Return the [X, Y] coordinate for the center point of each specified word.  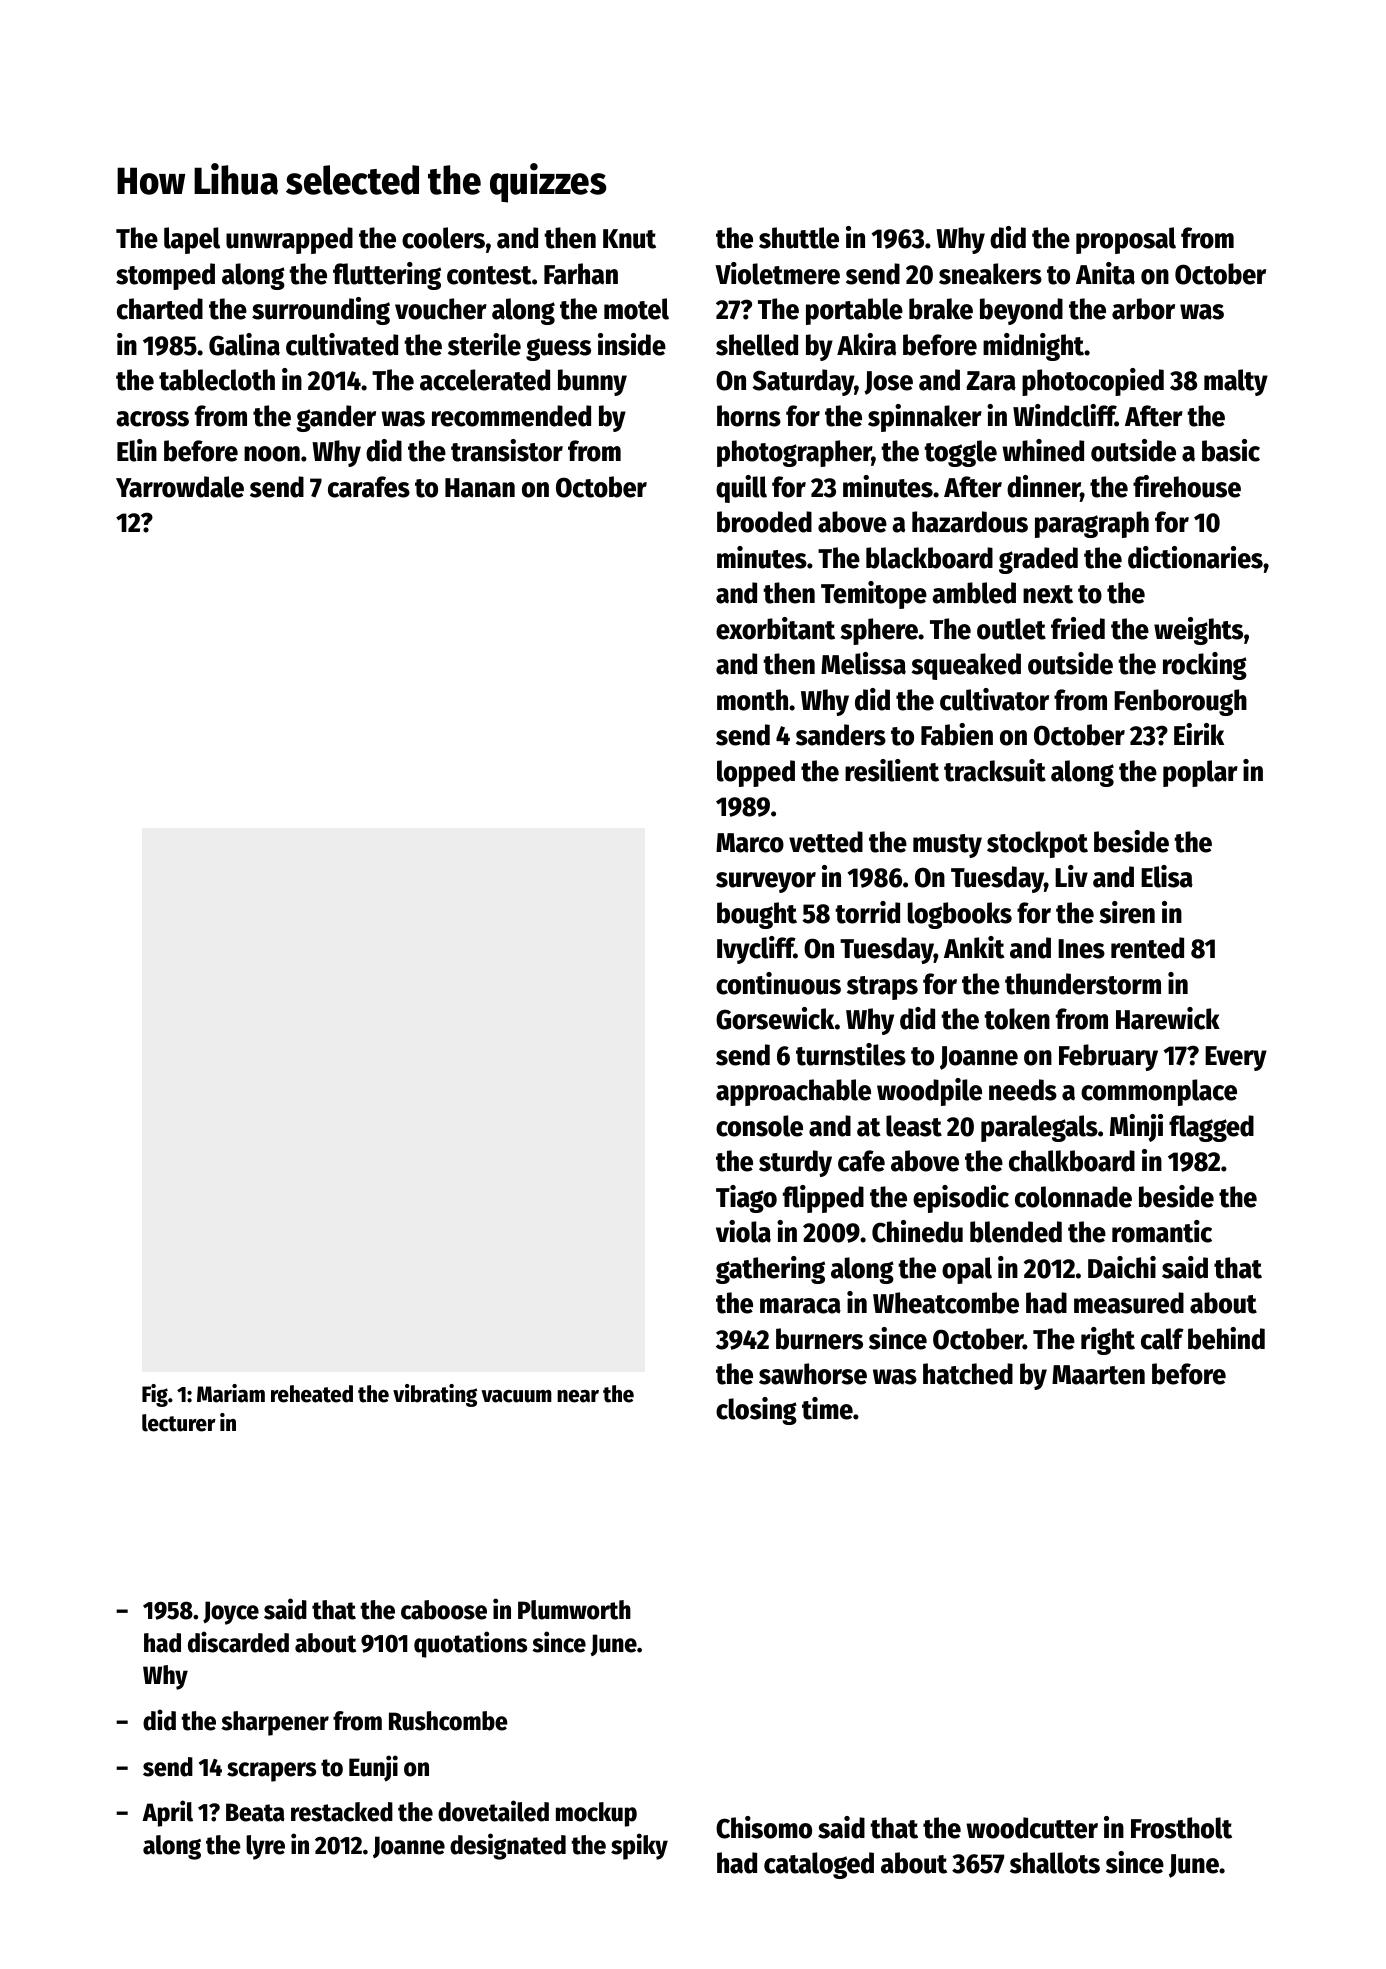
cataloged [819, 1865]
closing [756, 1411]
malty [1236, 382]
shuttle [799, 238]
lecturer [179, 1423]
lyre [265, 1847]
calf [1162, 1339]
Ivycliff [755, 950]
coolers [443, 238]
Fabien [957, 734]
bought [757, 915]
